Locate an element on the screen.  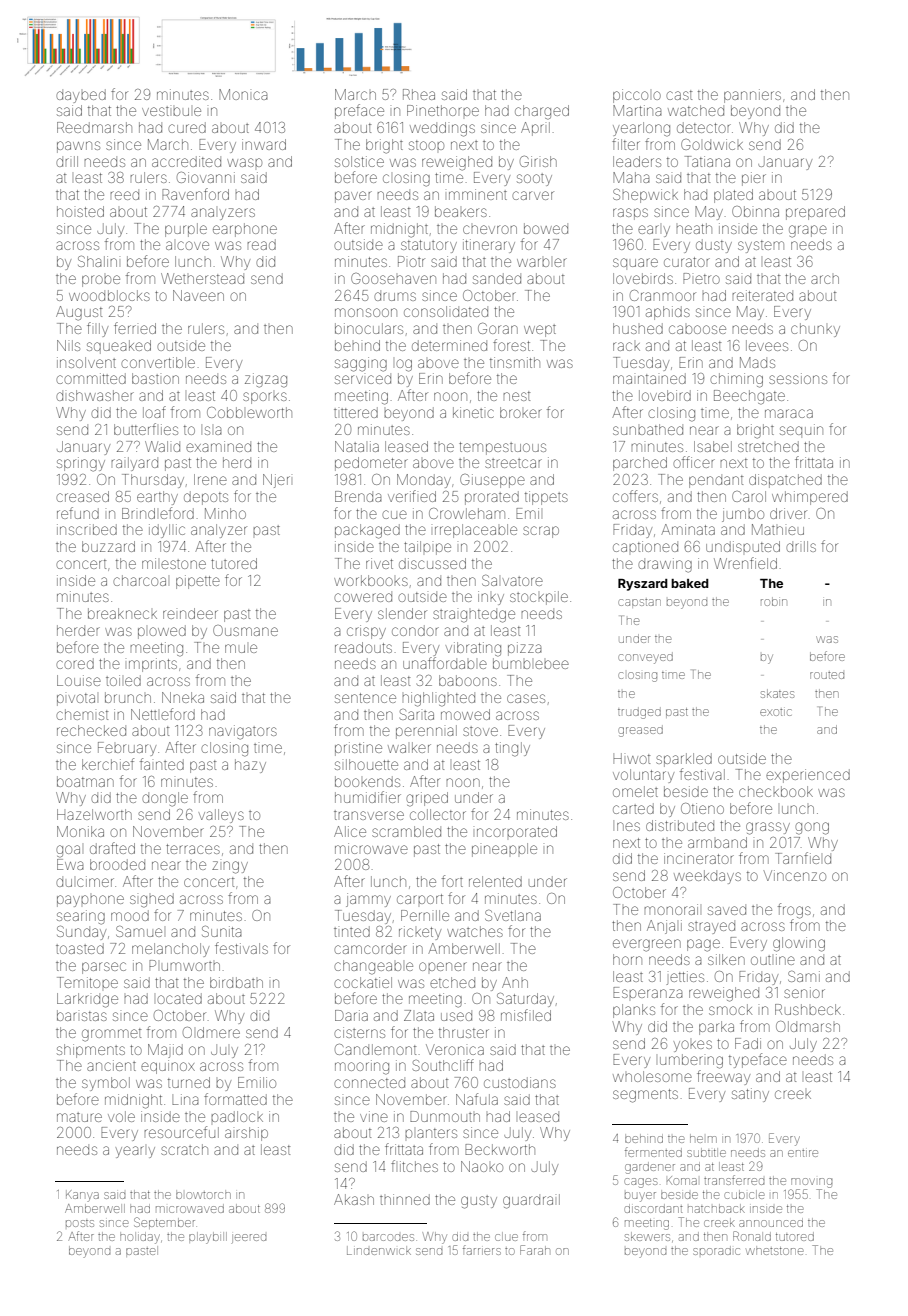
airship is located at coordinates (246, 1134).
